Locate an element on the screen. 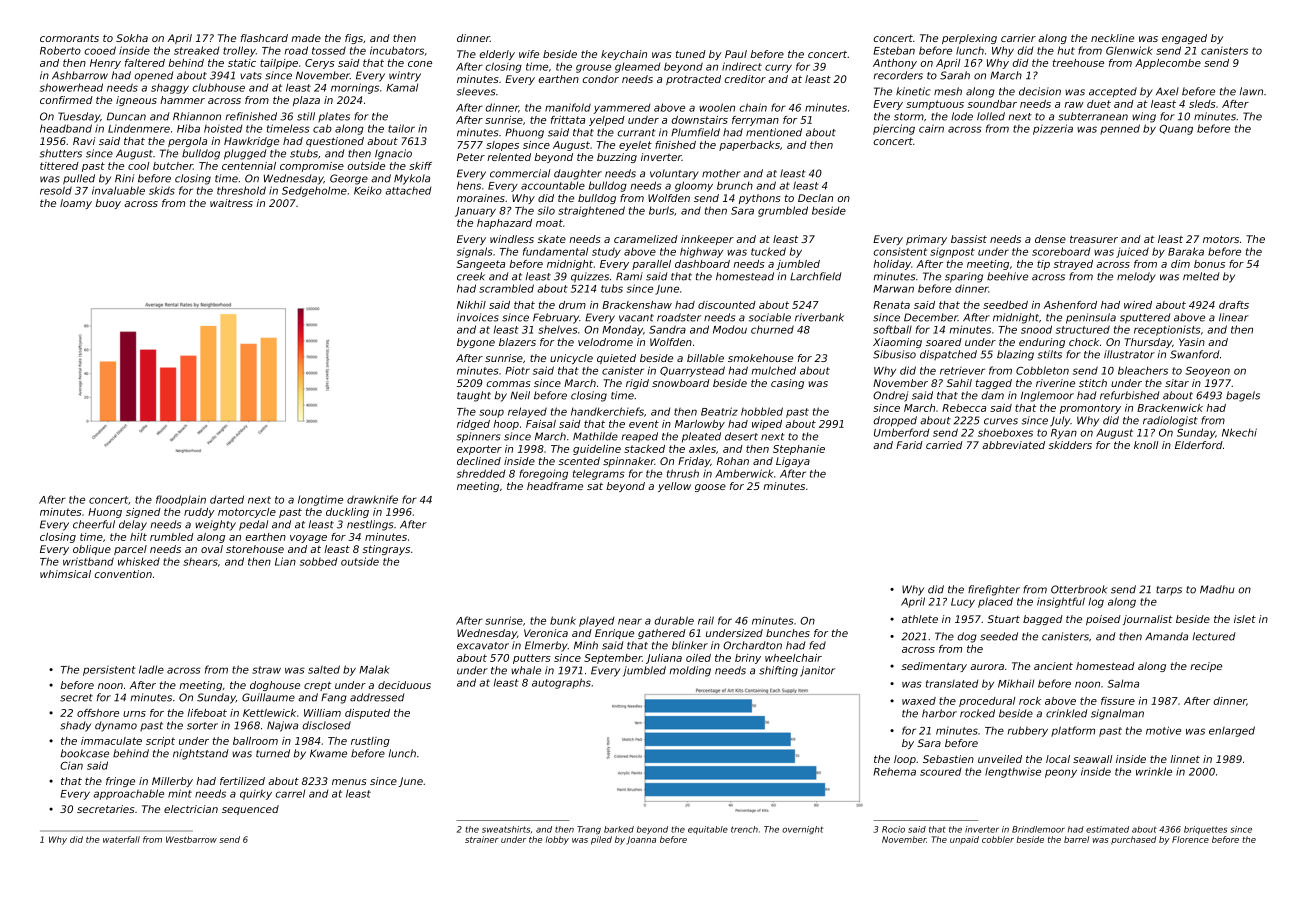  made is located at coordinates (306, 38).
